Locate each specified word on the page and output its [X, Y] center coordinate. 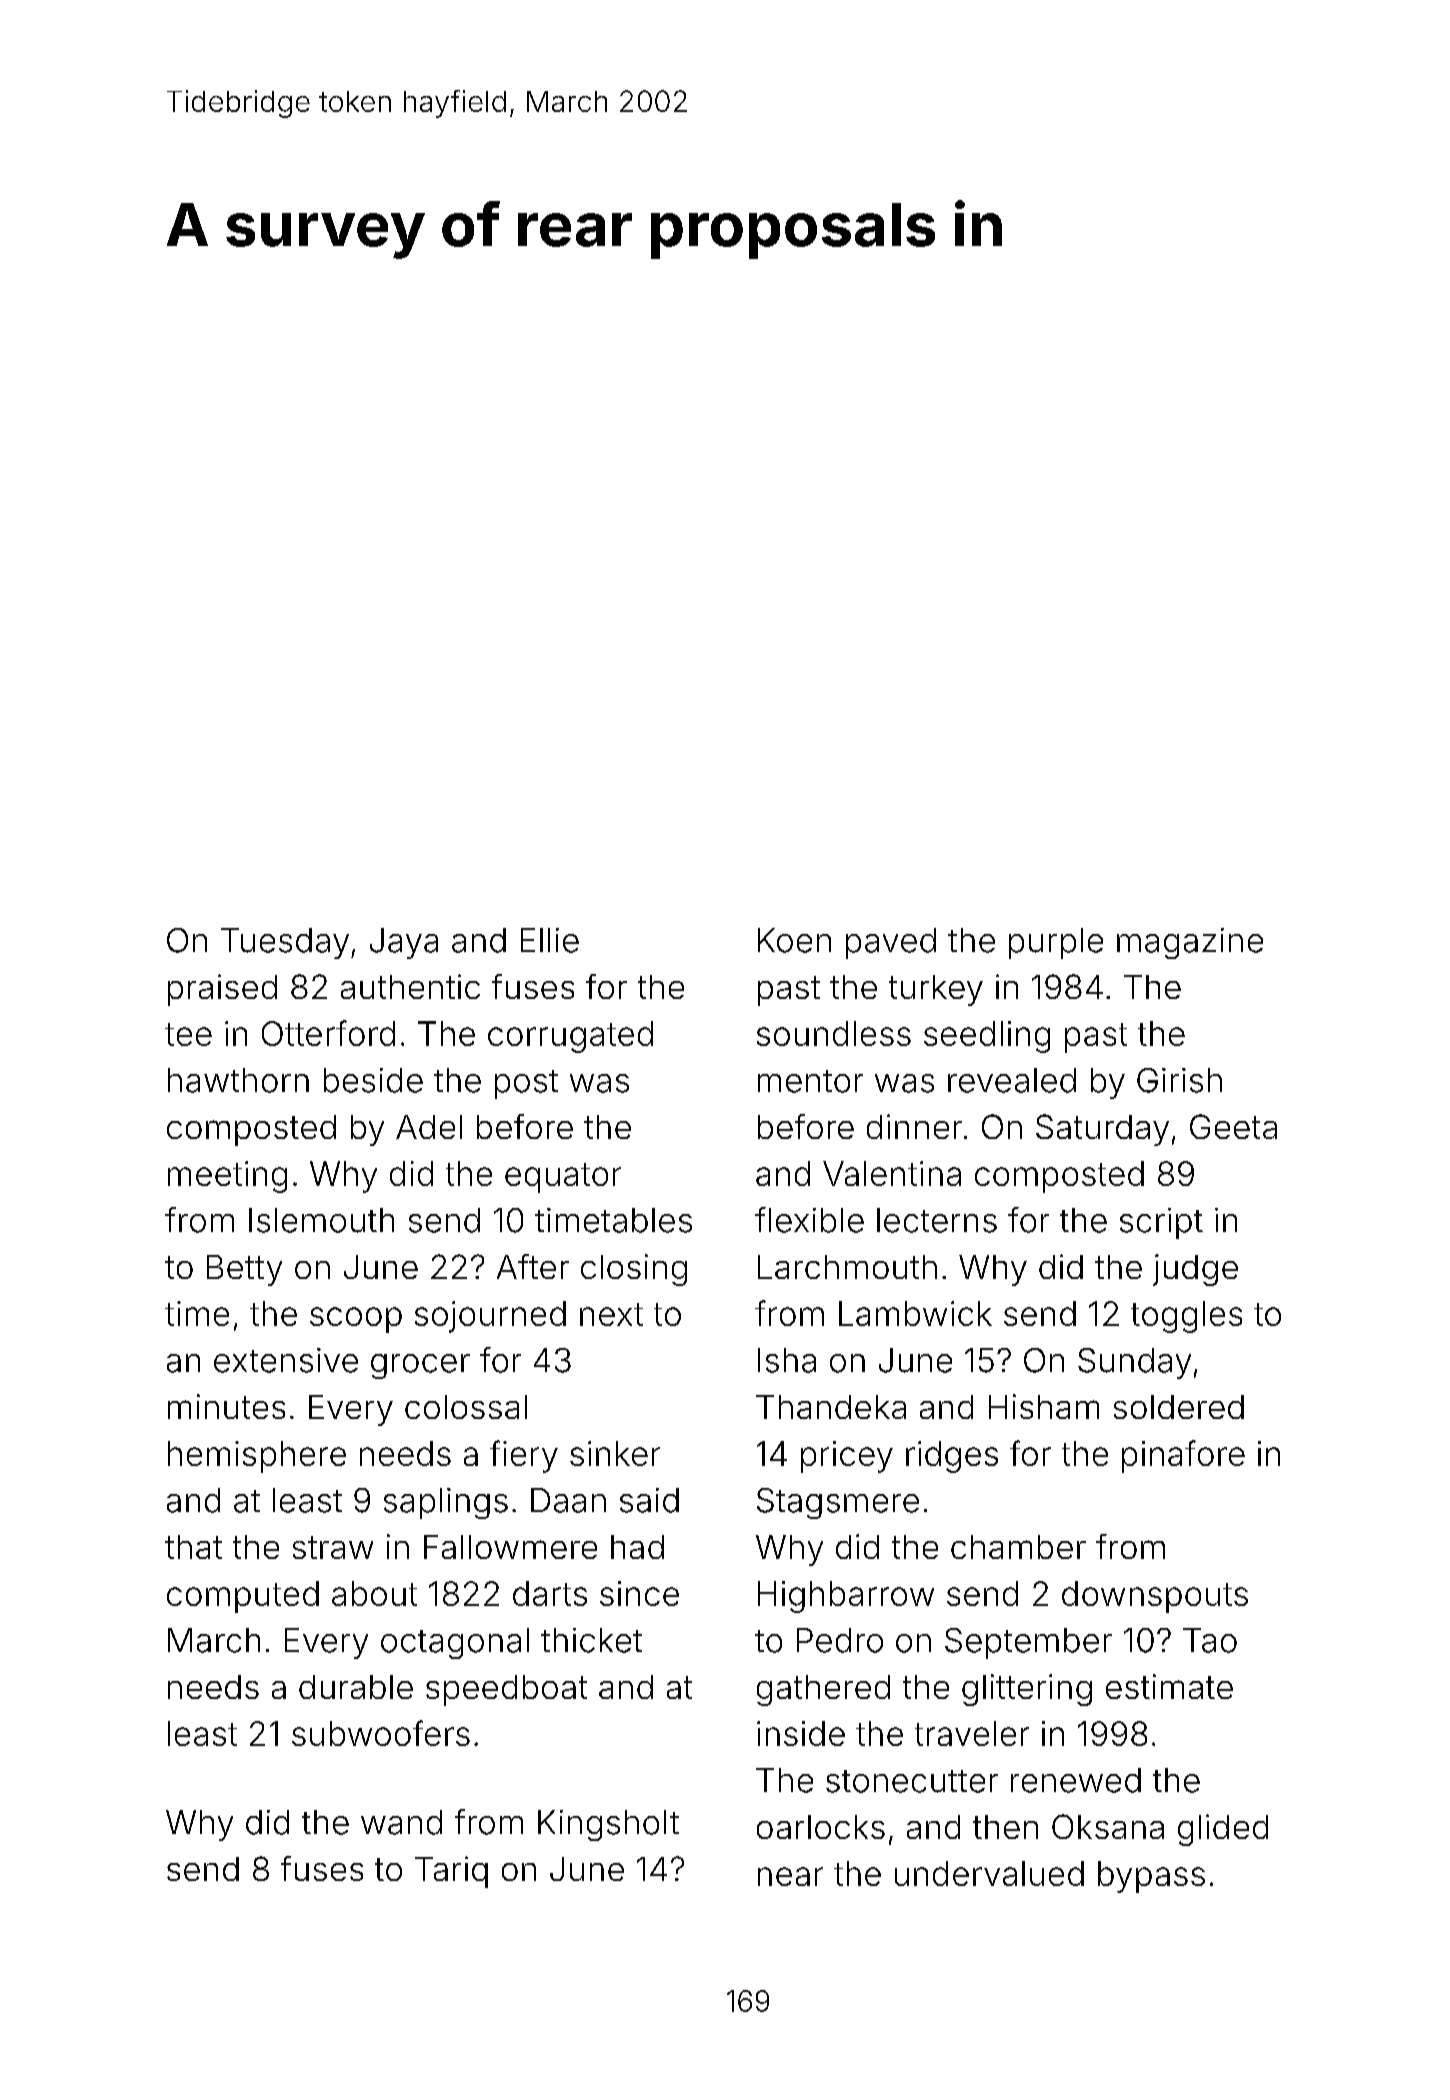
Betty [244, 1270]
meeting [227, 1177]
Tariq [451, 1872]
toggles [1186, 1317]
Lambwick [915, 1313]
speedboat [506, 1690]
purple [1056, 943]
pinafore [1183, 1456]
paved [891, 943]
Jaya [404, 943]
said [649, 1500]
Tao [1210, 1640]
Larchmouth [847, 1267]
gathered [823, 1690]
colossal [466, 1407]
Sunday [1134, 1363]
